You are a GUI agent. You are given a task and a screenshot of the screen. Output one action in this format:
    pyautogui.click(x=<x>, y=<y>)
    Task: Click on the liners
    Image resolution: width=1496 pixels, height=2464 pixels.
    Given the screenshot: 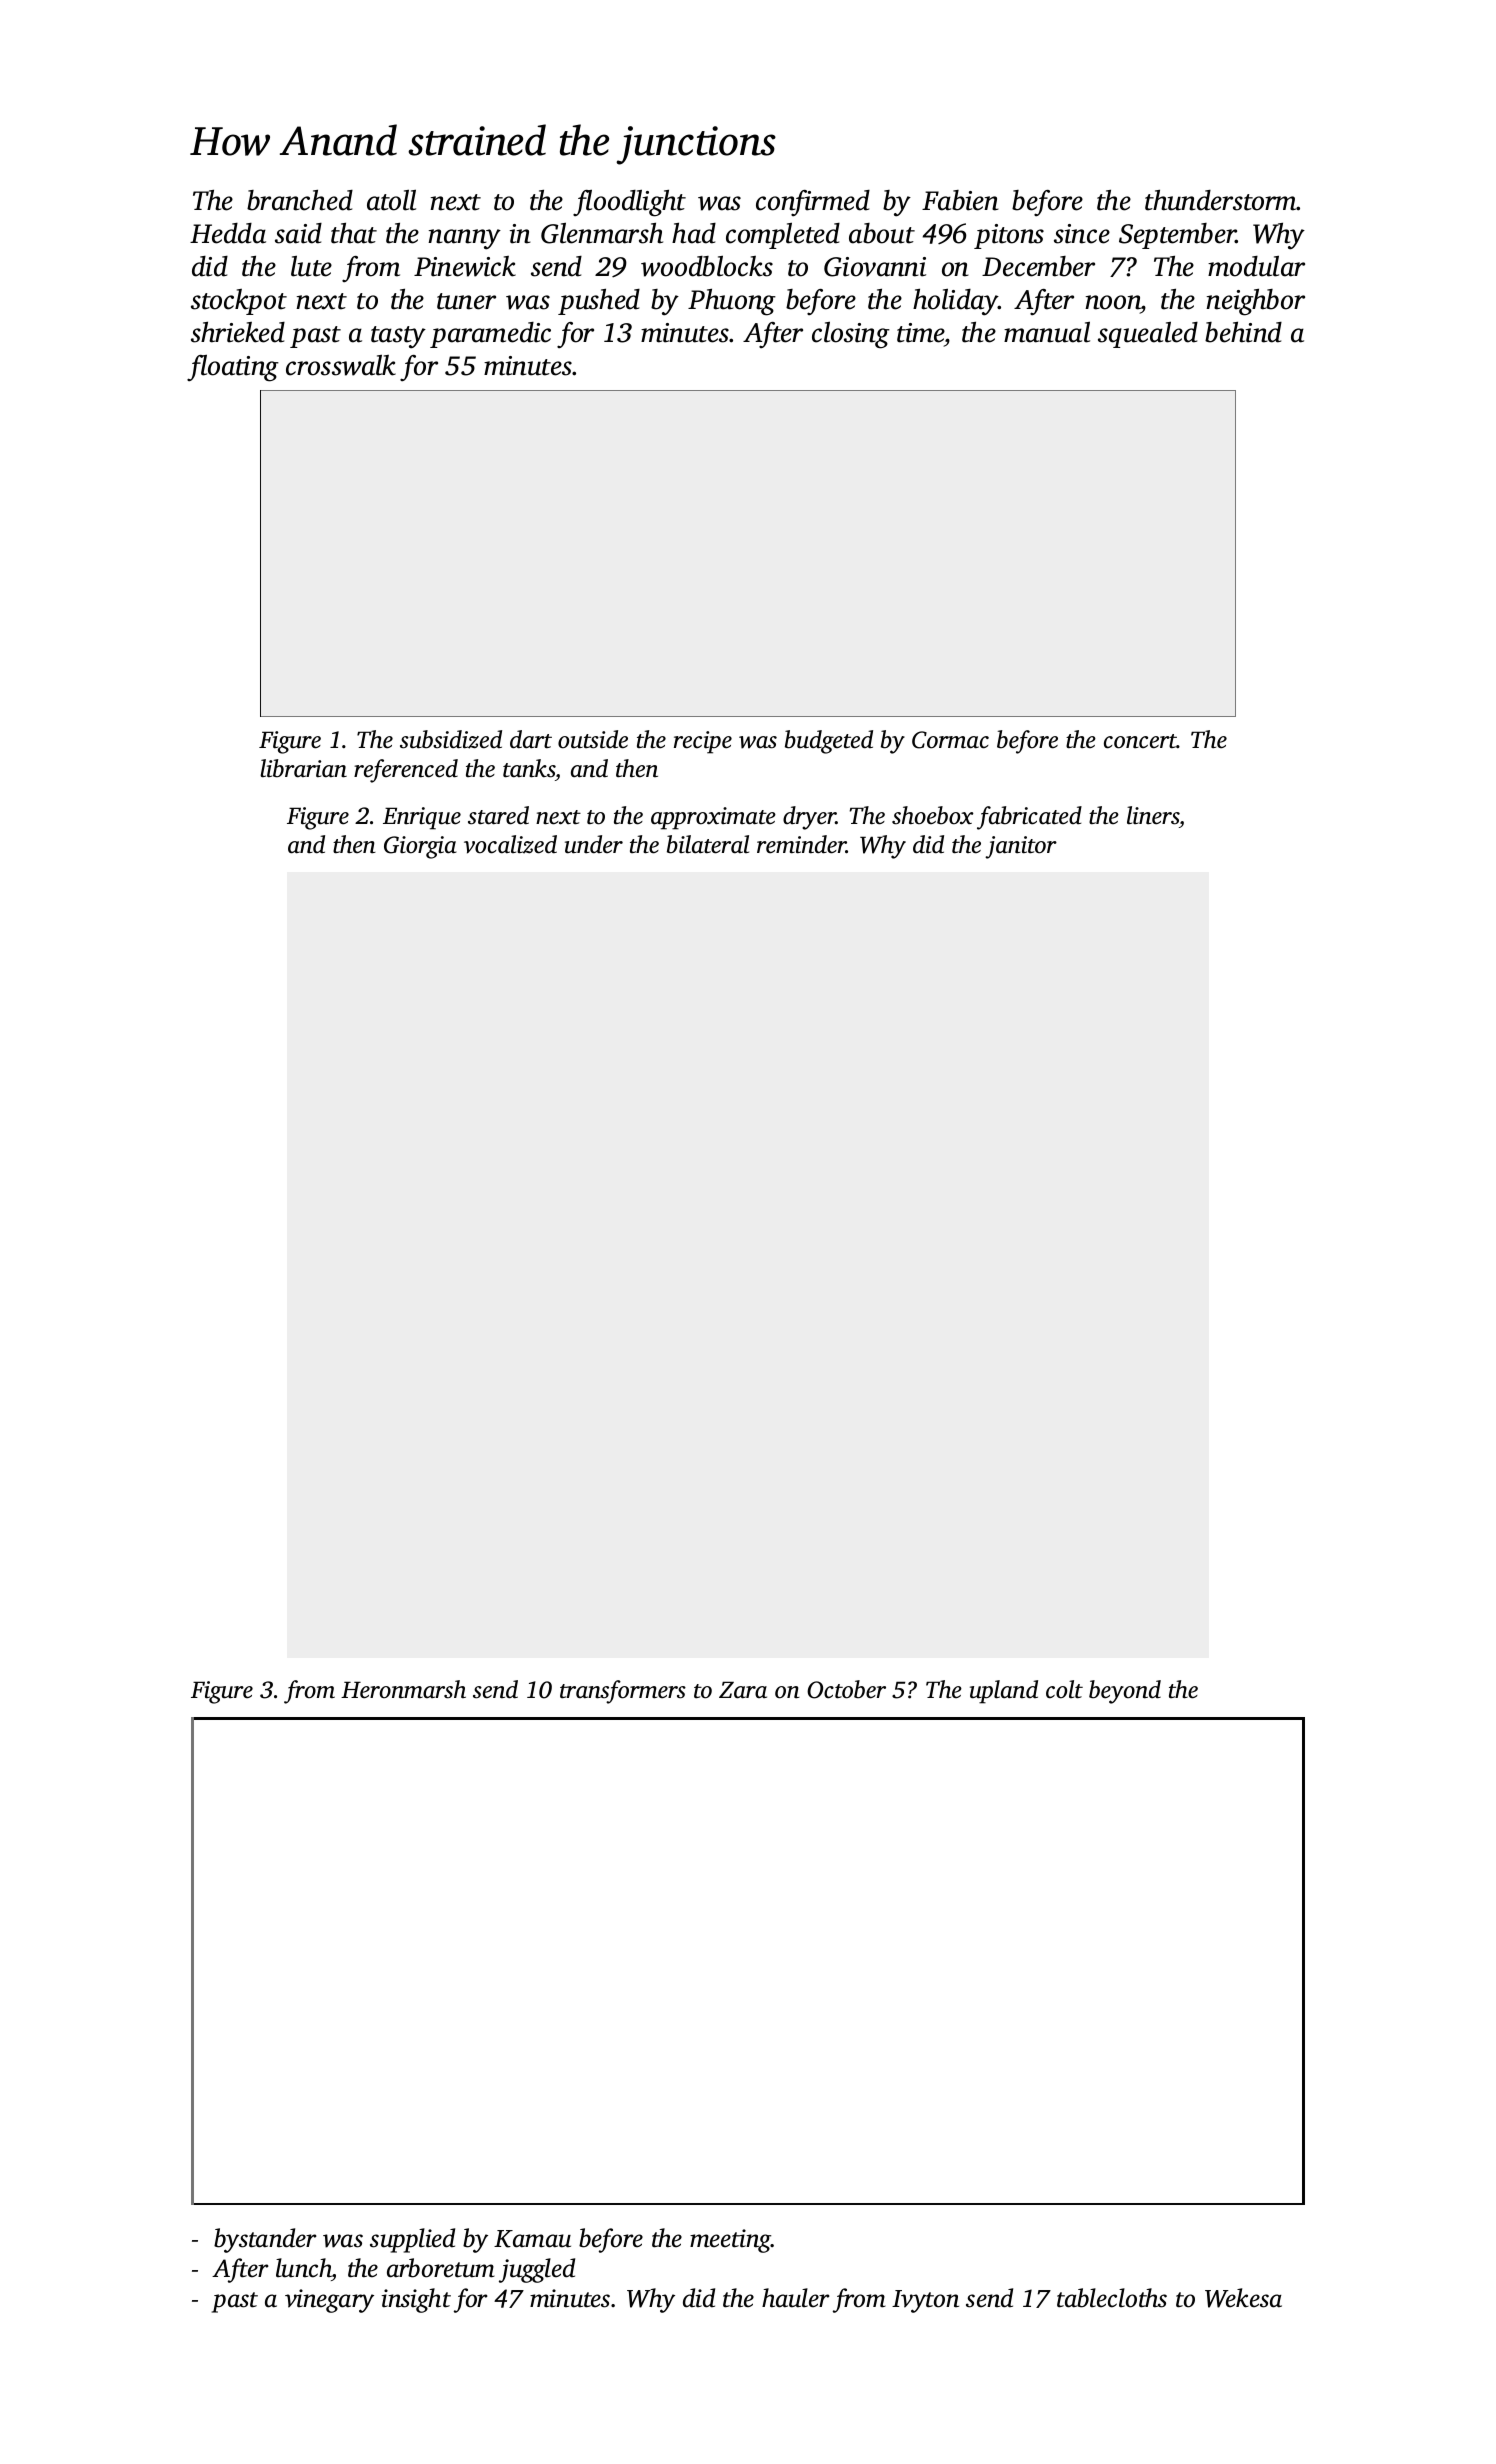 What is the action you would take?
    pyautogui.click(x=1153, y=815)
